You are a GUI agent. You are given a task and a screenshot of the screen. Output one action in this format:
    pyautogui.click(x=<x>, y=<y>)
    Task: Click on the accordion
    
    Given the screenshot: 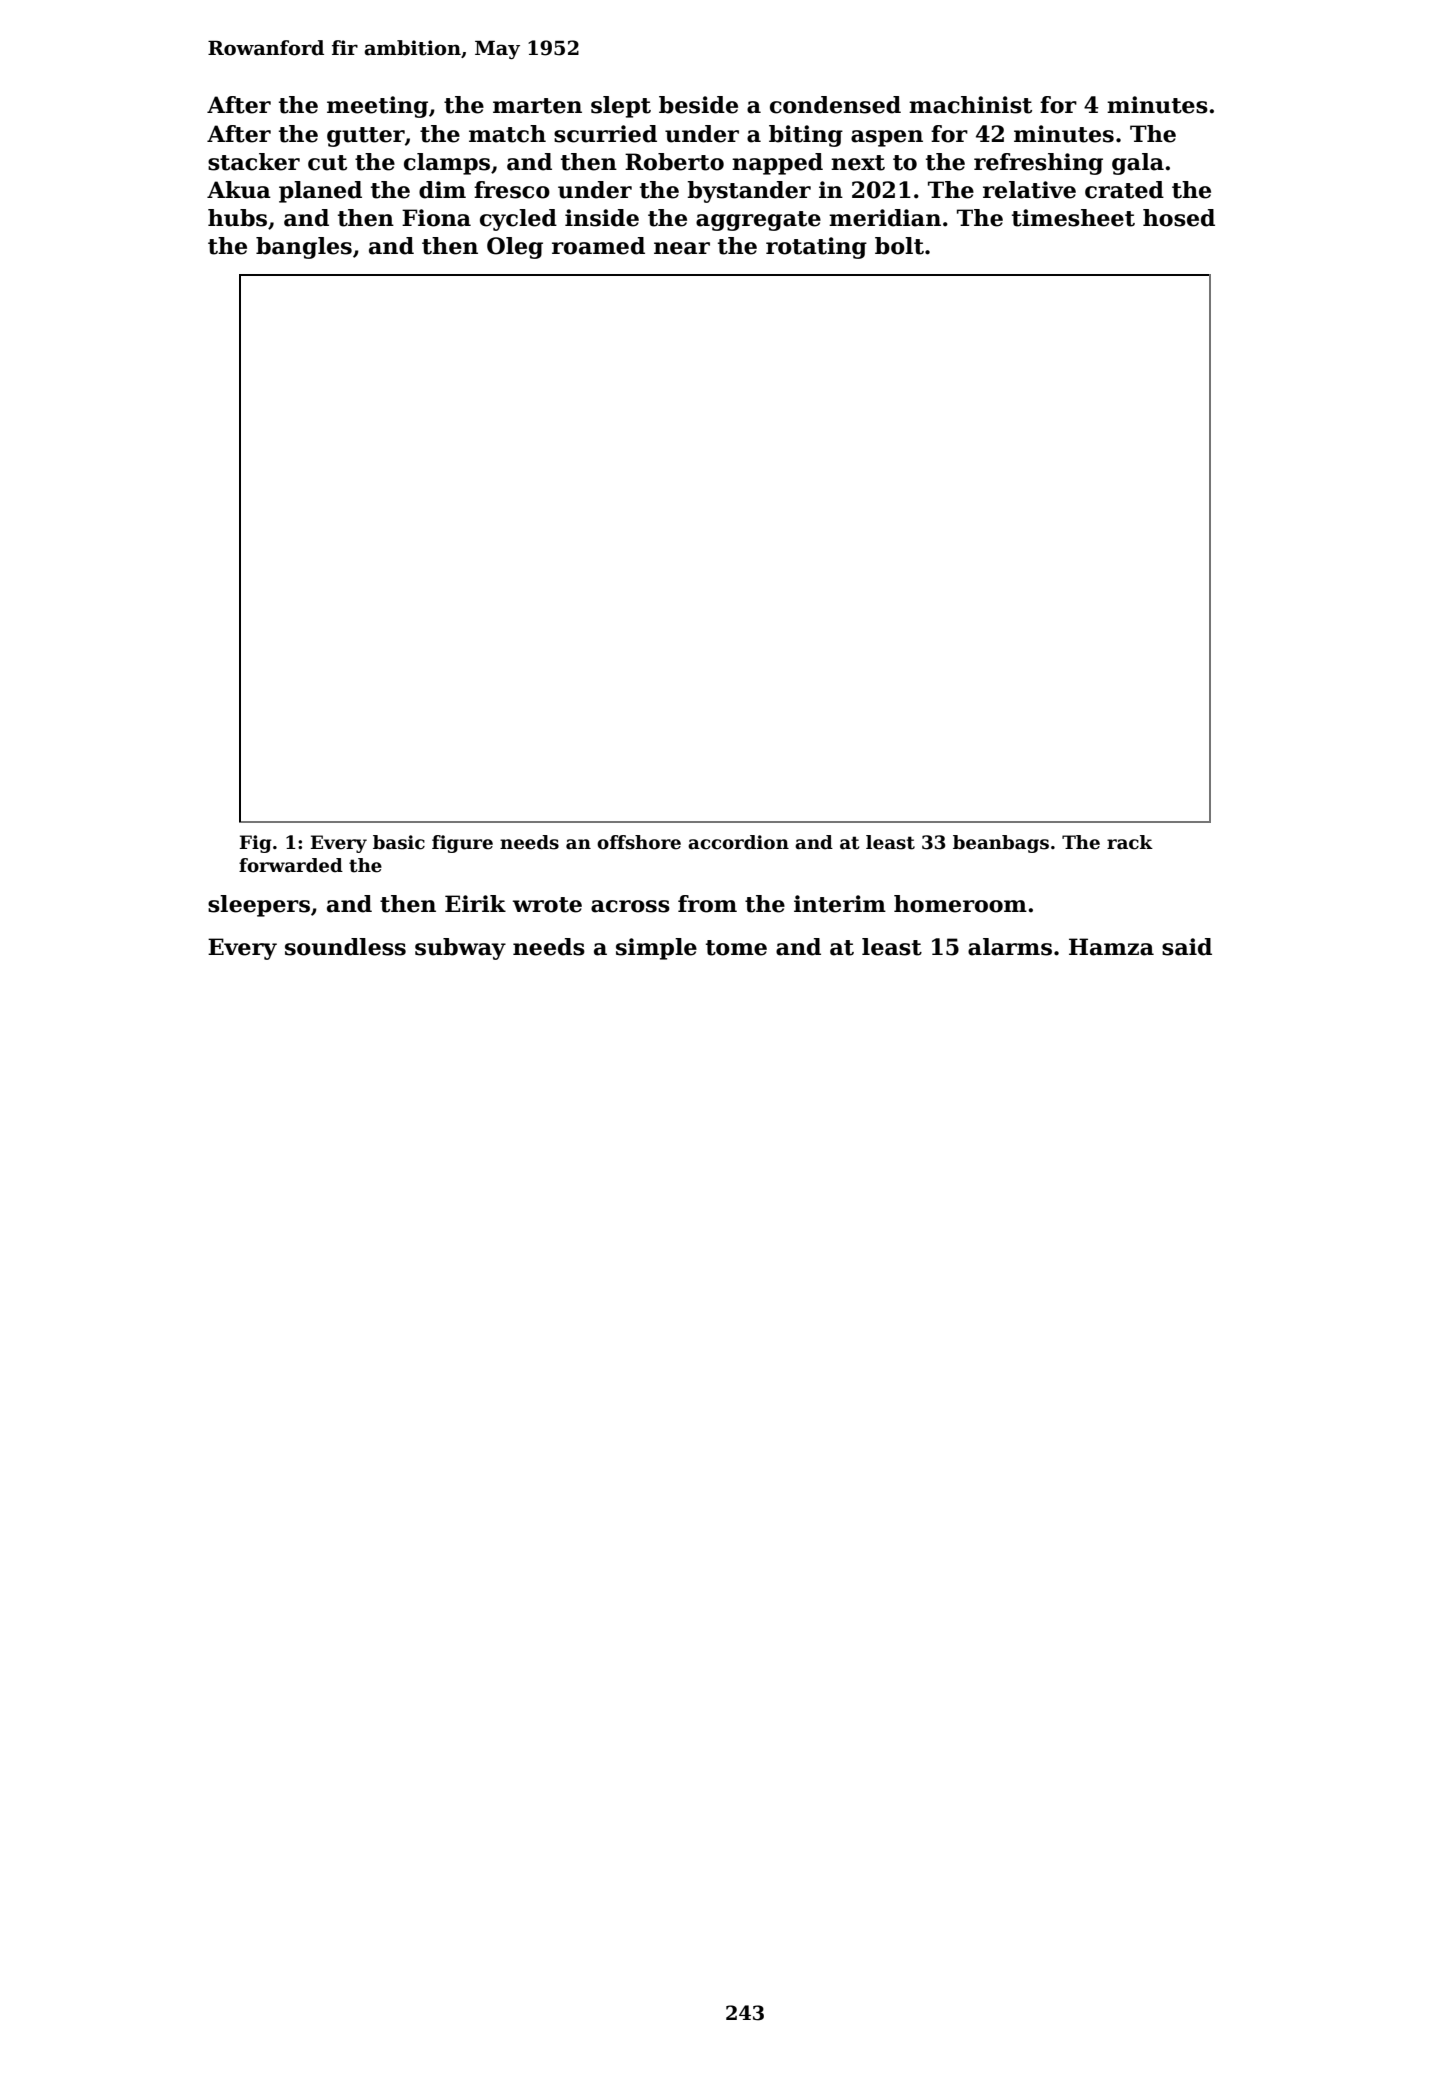 What is the action you would take?
    pyautogui.click(x=738, y=842)
